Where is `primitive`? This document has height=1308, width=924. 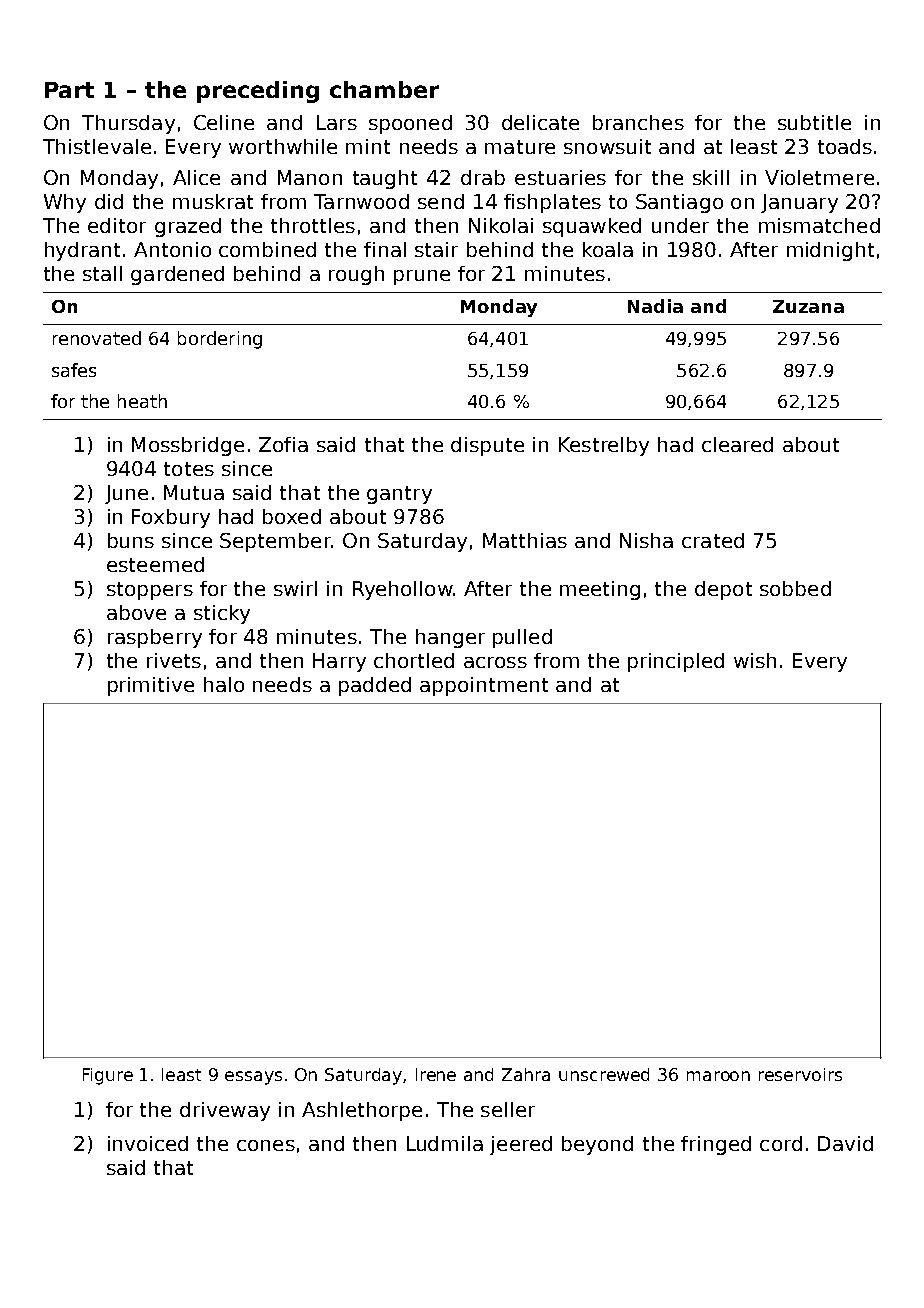 primitive is located at coordinates (151, 686).
